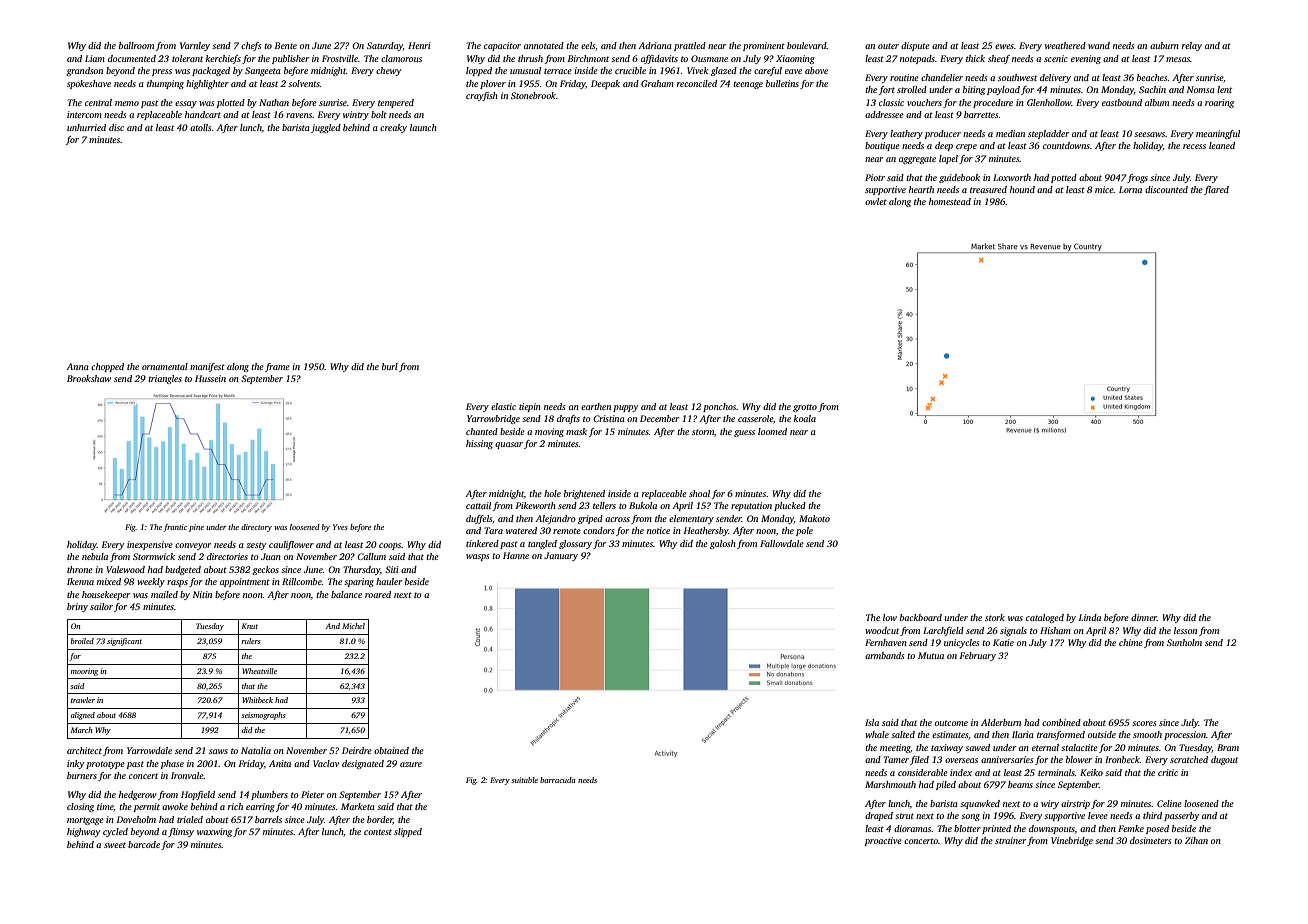 The image size is (1308, 924). I want to click on highway, so click(83, 832).
